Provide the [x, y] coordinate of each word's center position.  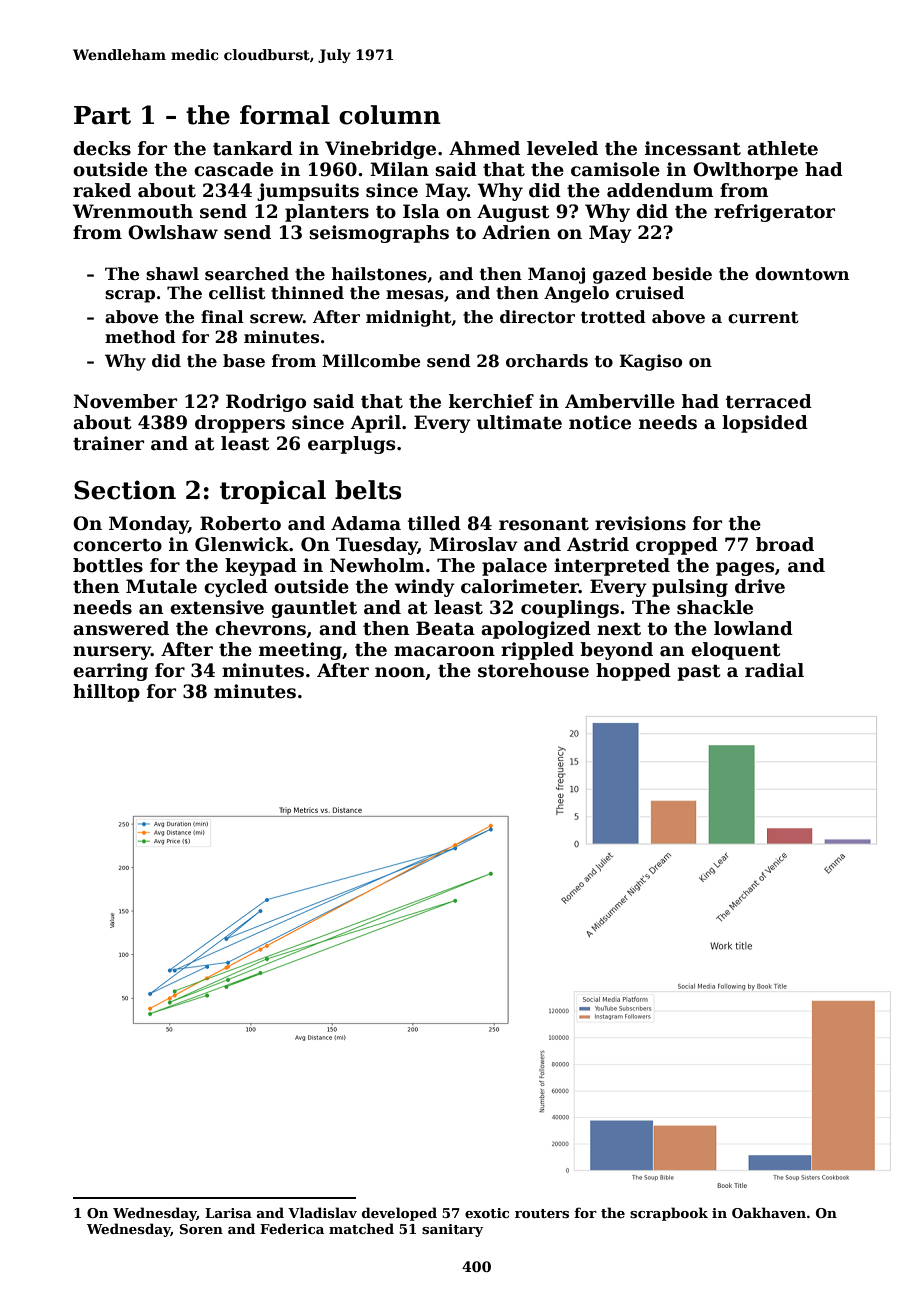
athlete [782, 148]
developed [399, 1214]
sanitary [452, 1230]
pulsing [690, 588]
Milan [399, 169]
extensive [217, 607]
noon [400, 672]
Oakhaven [769, 1212]
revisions [640, 523]
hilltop [106, 693]
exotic [487, 1213]
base [244, 361]
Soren [201, 1229]
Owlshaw [173, 232]
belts [368, 490]
